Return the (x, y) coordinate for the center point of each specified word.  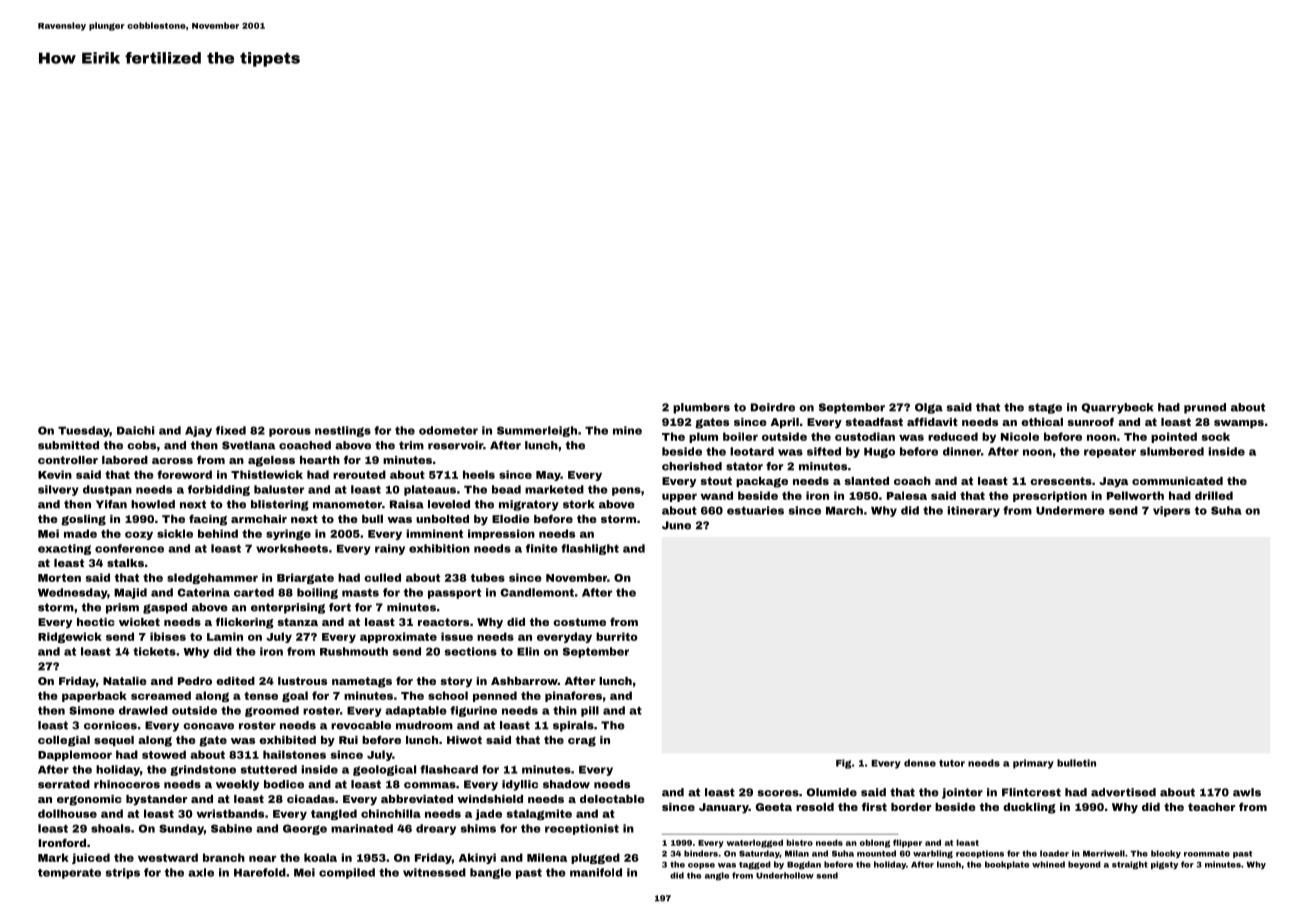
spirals (573, 726)
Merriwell (1104, 853)
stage (1045, 408)
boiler (740, 436)
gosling (83, 520)
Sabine (231, 828)
